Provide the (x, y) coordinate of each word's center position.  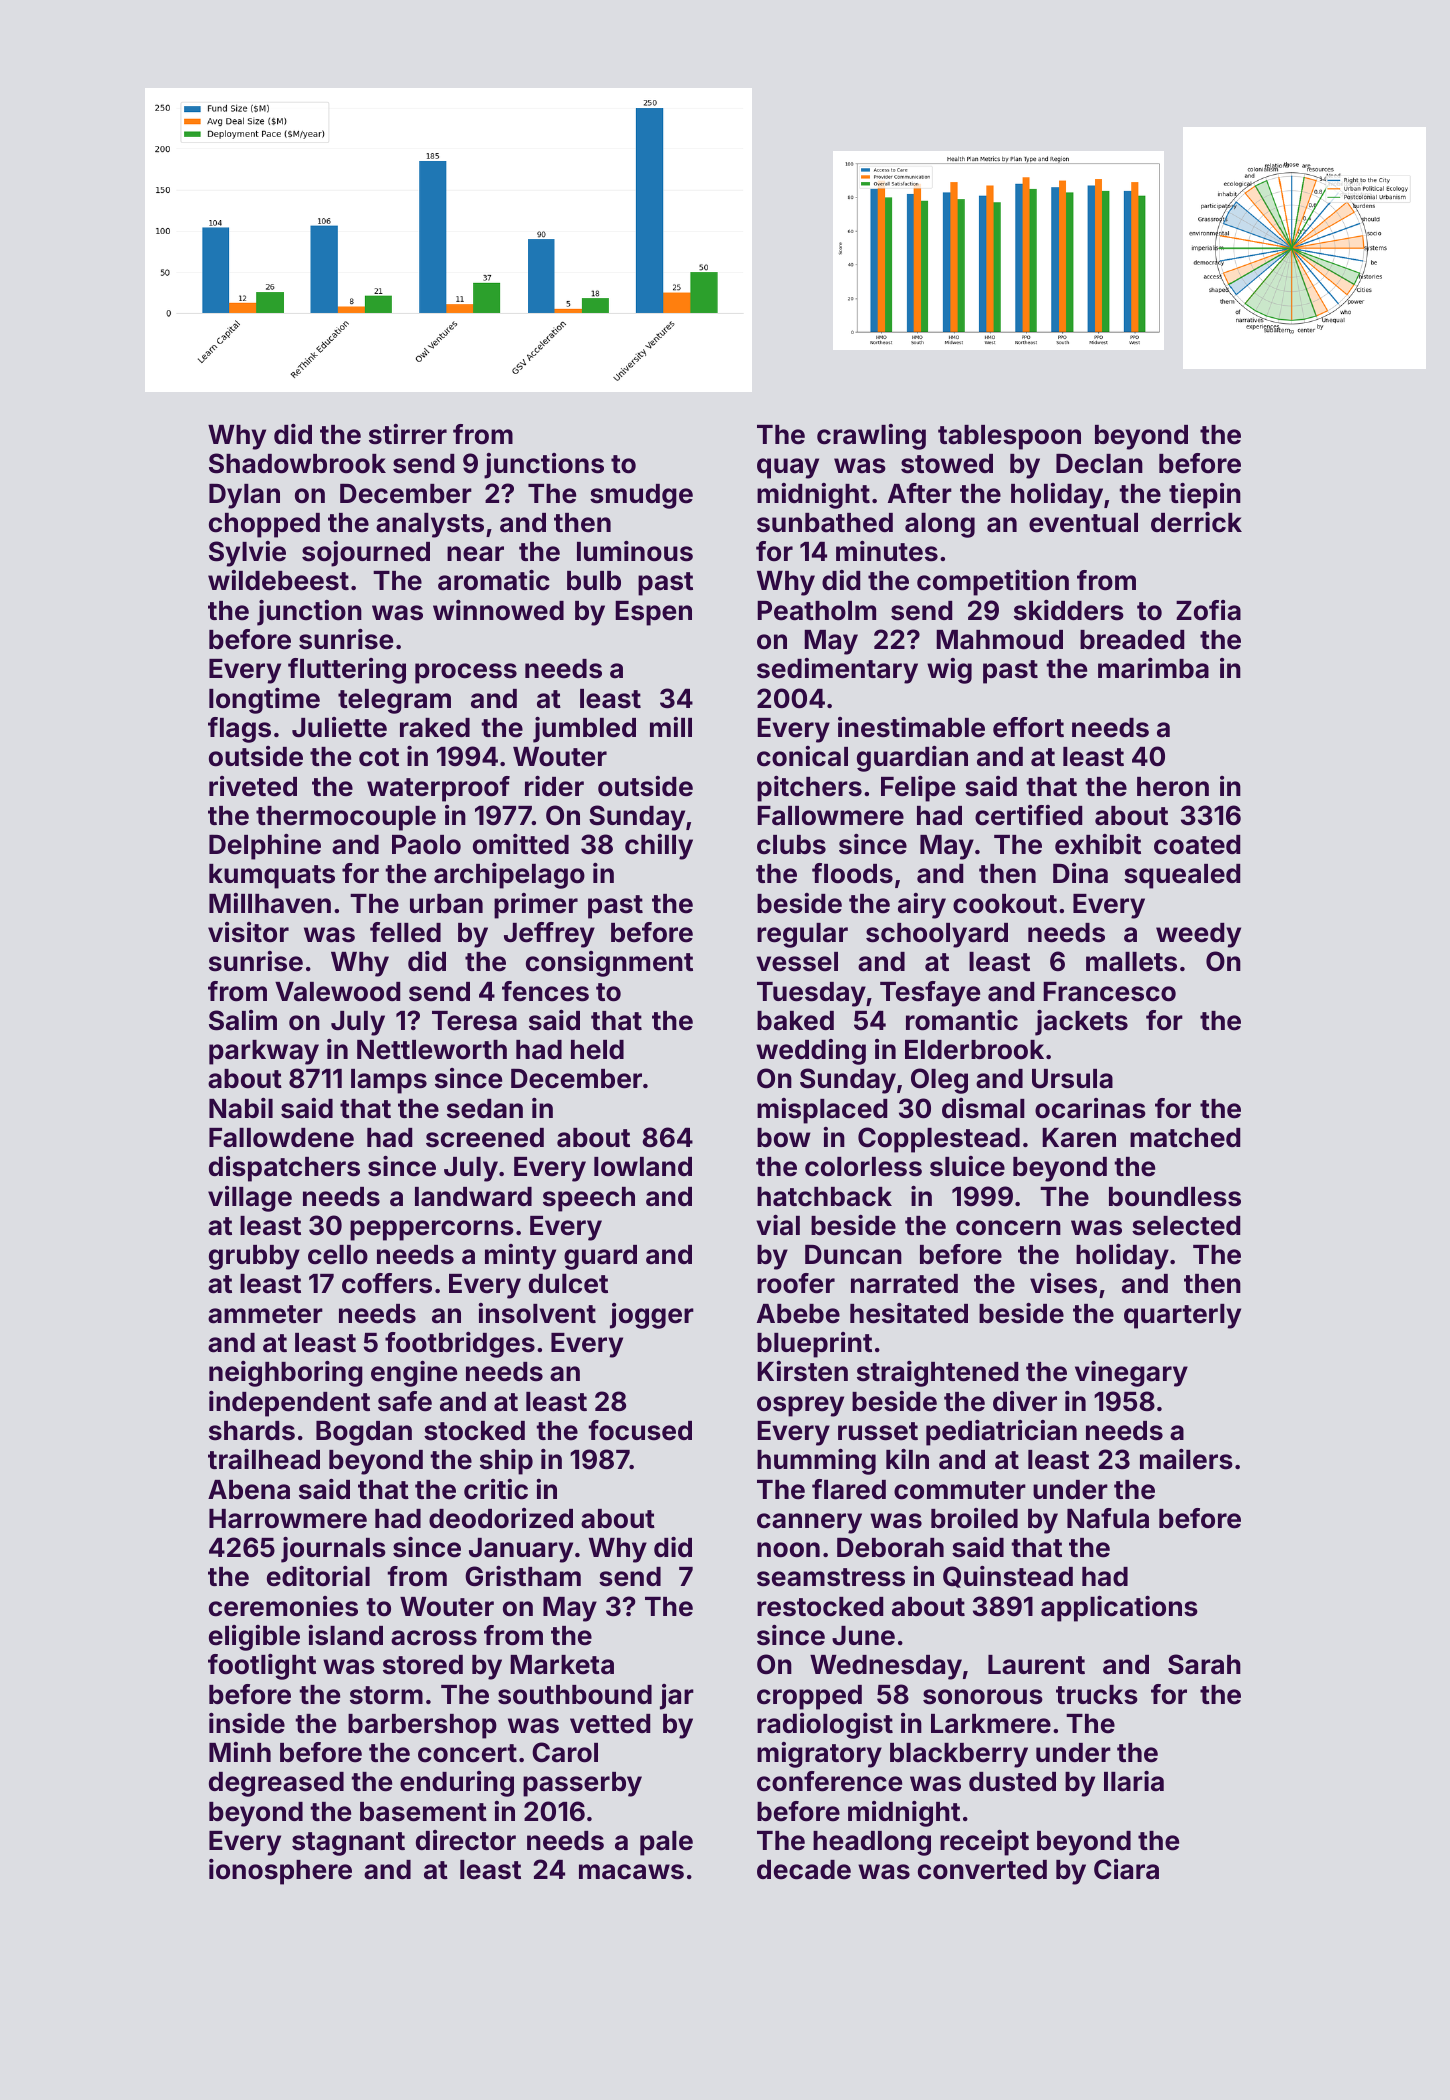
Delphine (265, 847)
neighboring (286, 1374)
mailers (1186, 1459)
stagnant (348, 1844)
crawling (871, 437)
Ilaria (1134, 1781)
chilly (659, 847)
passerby (582, 1784)
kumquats (272, 876)
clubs (791, 845)
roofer (796, 1283)
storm (386, 1695)
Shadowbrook (297, 463)
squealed (1182, 876)
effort (1028, 727)
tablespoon (1009, 437)
